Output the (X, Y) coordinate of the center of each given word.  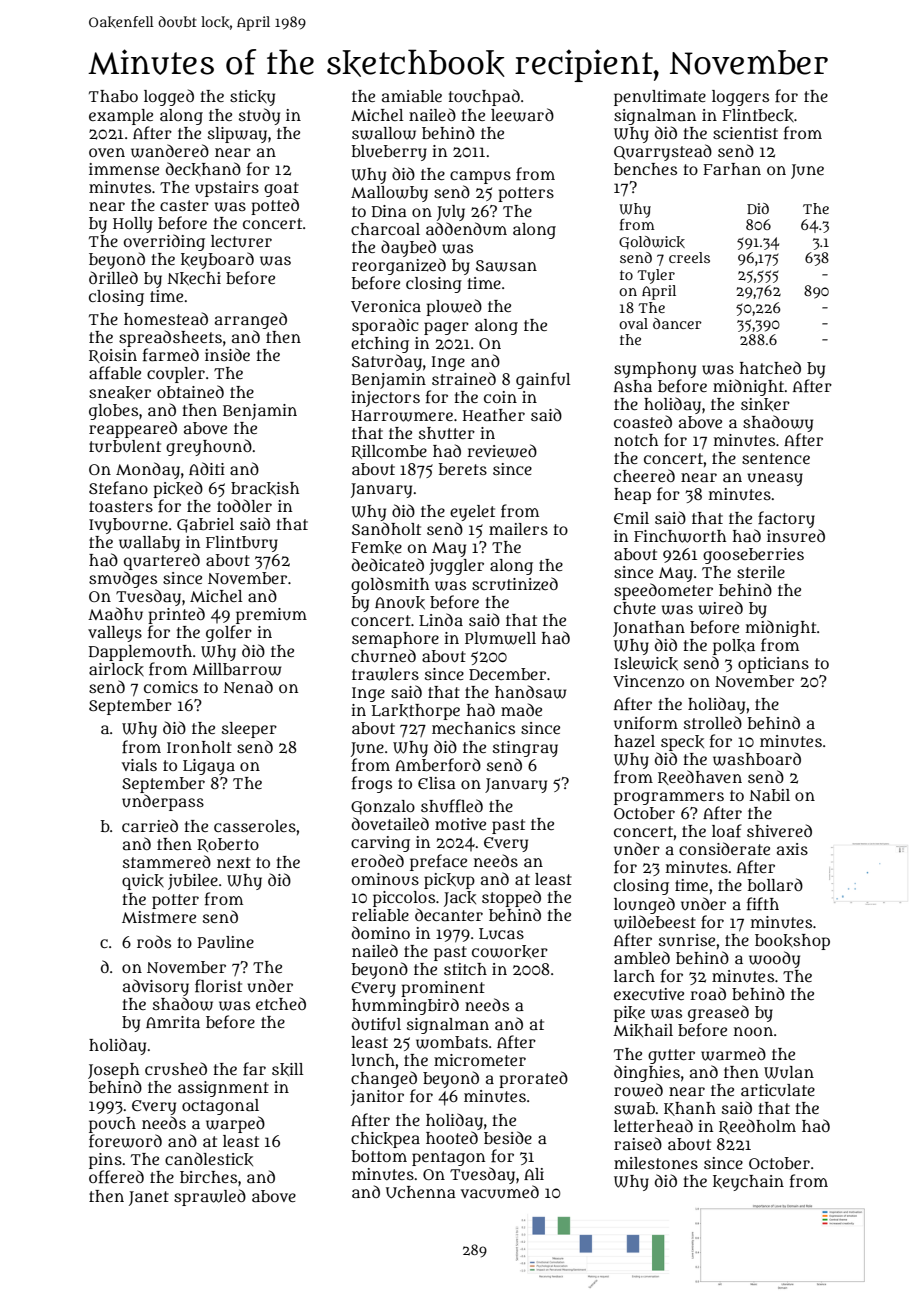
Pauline (226, 942)
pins (105, 1161)
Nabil (769, 795)
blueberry (389, 153)
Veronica (386, 306)
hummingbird (405, 1006)
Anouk (400, 603)
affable (115, 373)
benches (645, 169)
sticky (252, 98)
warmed (733, 1054)
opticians (773, 665)
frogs (372, 784)
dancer (677, 323)
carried (150, 825)
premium (271, 616)
